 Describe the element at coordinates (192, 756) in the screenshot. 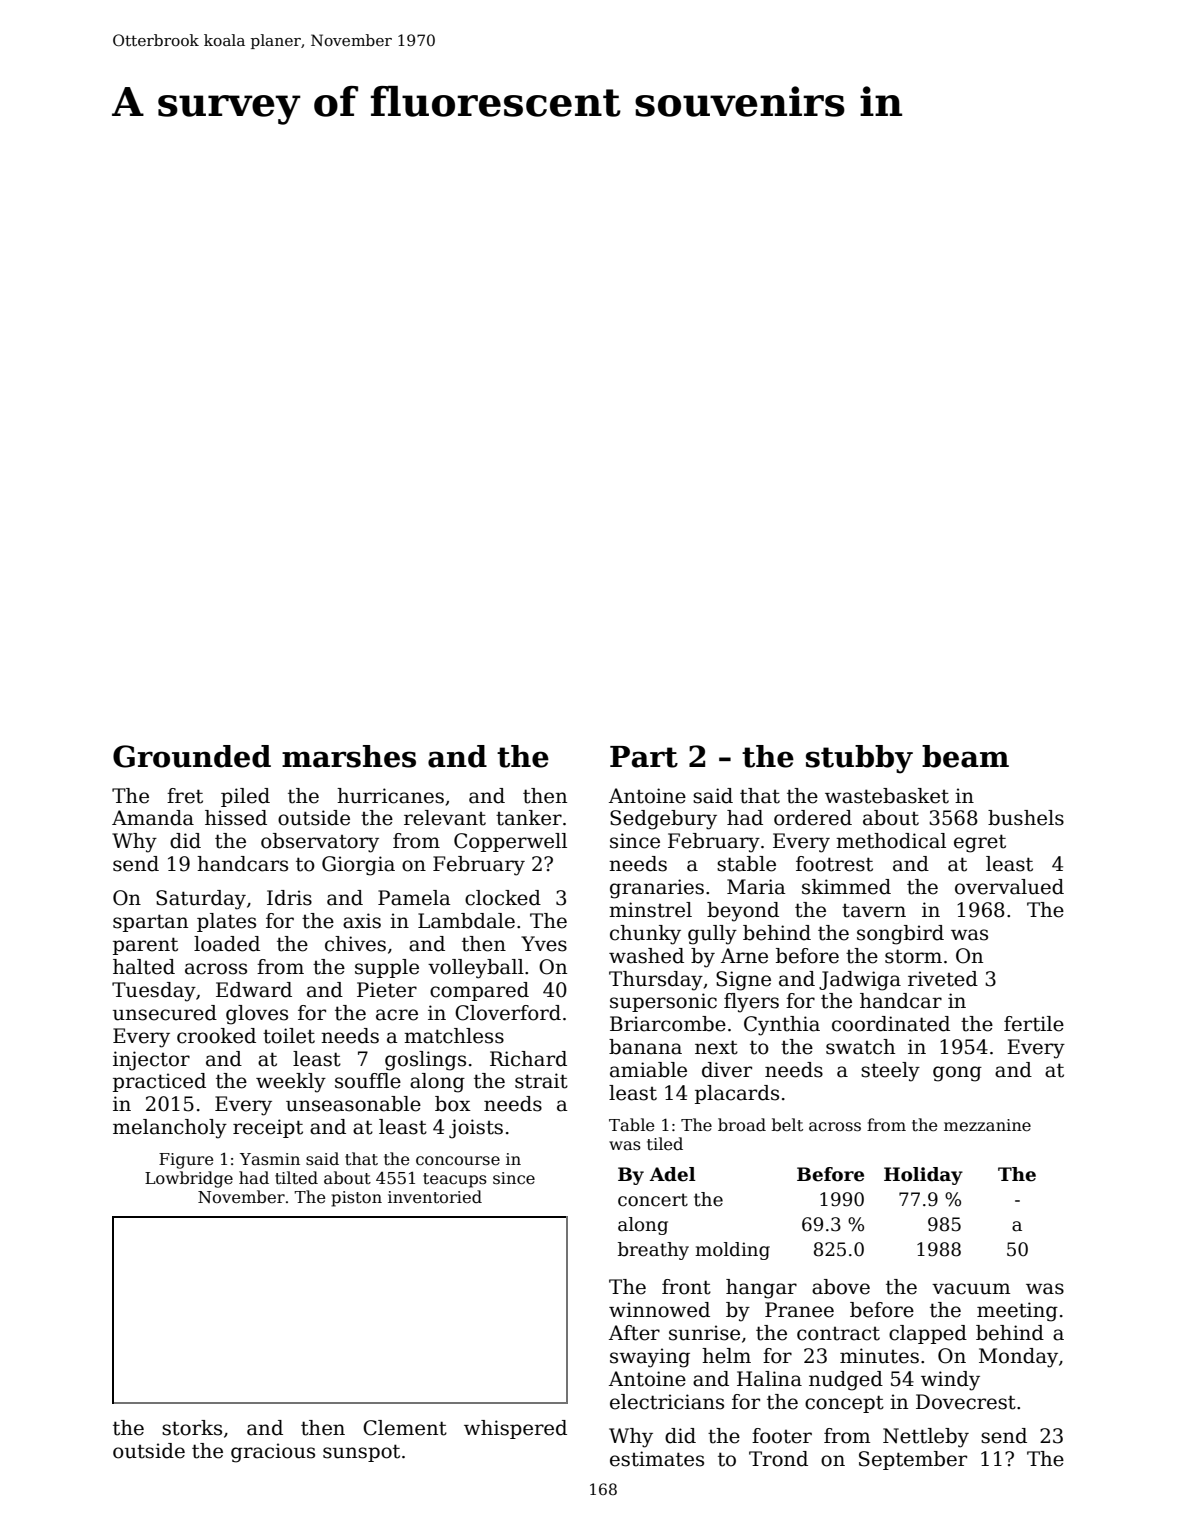

I see `Grounded` at that location.
